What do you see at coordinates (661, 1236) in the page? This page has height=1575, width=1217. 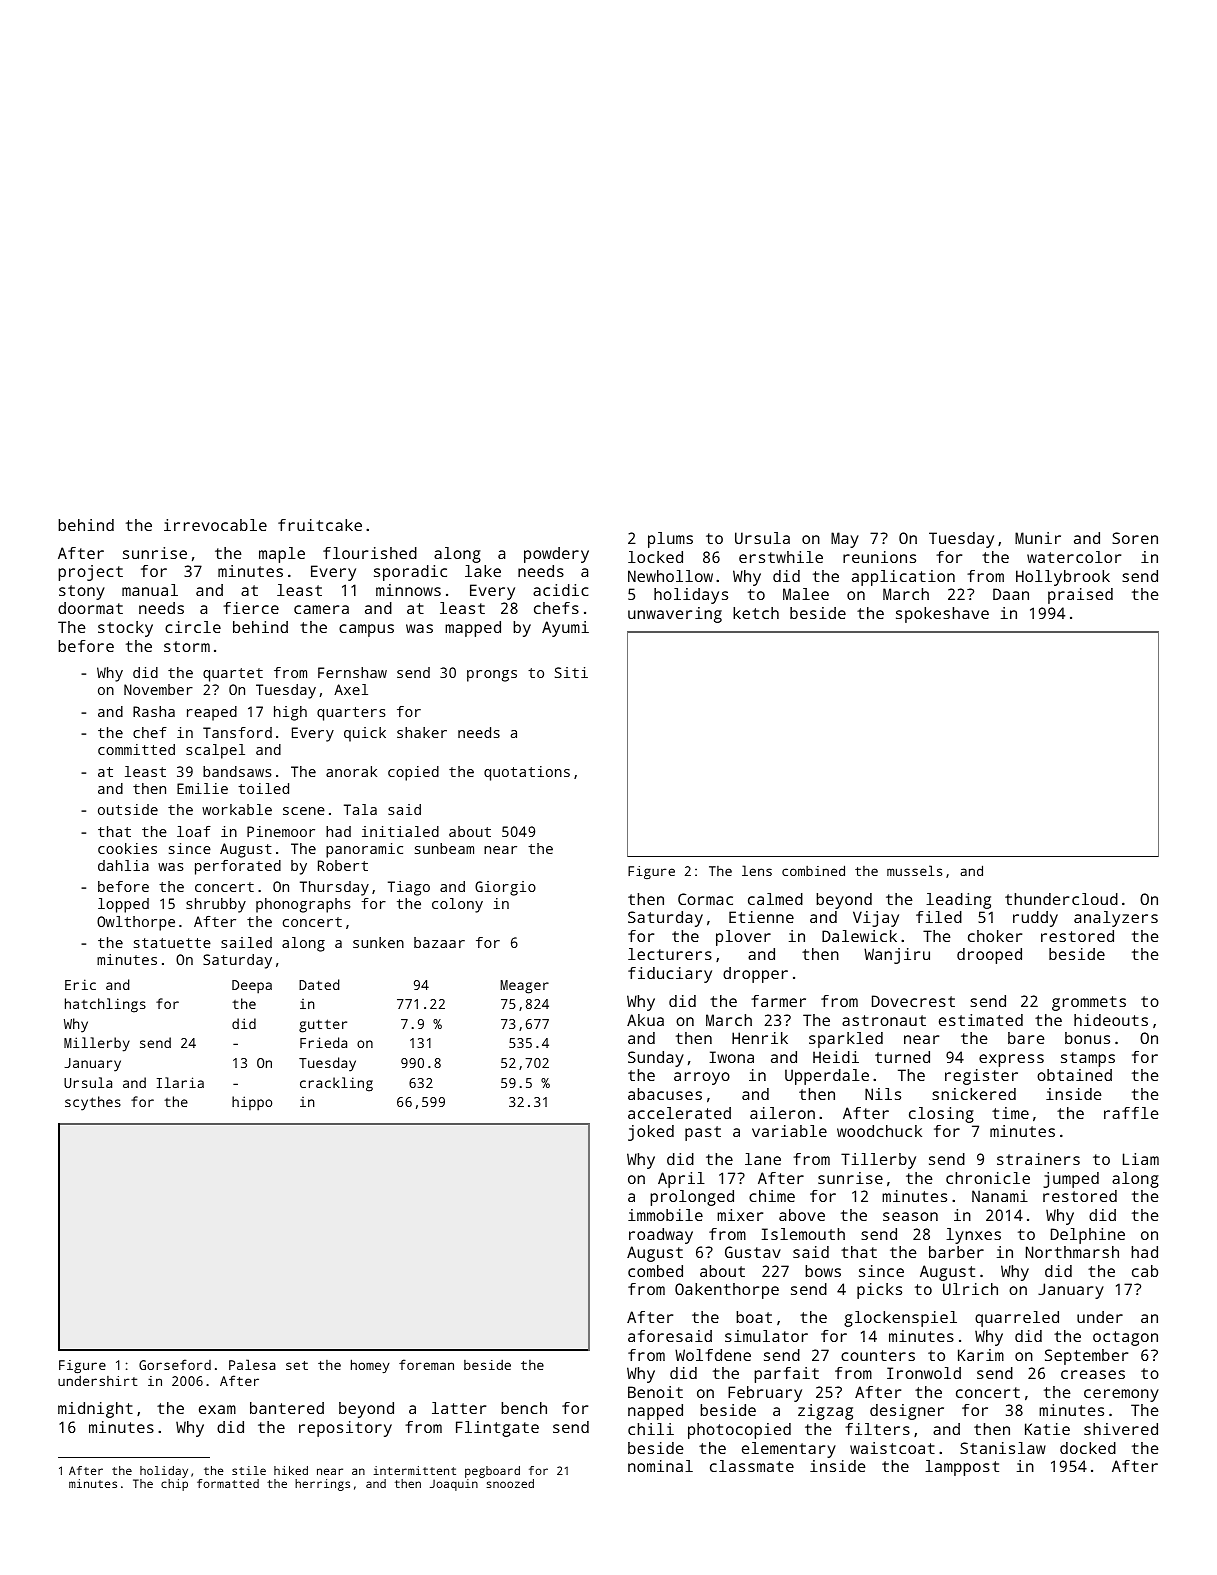 I see `roadway` at bounding box center [661, 1236].
